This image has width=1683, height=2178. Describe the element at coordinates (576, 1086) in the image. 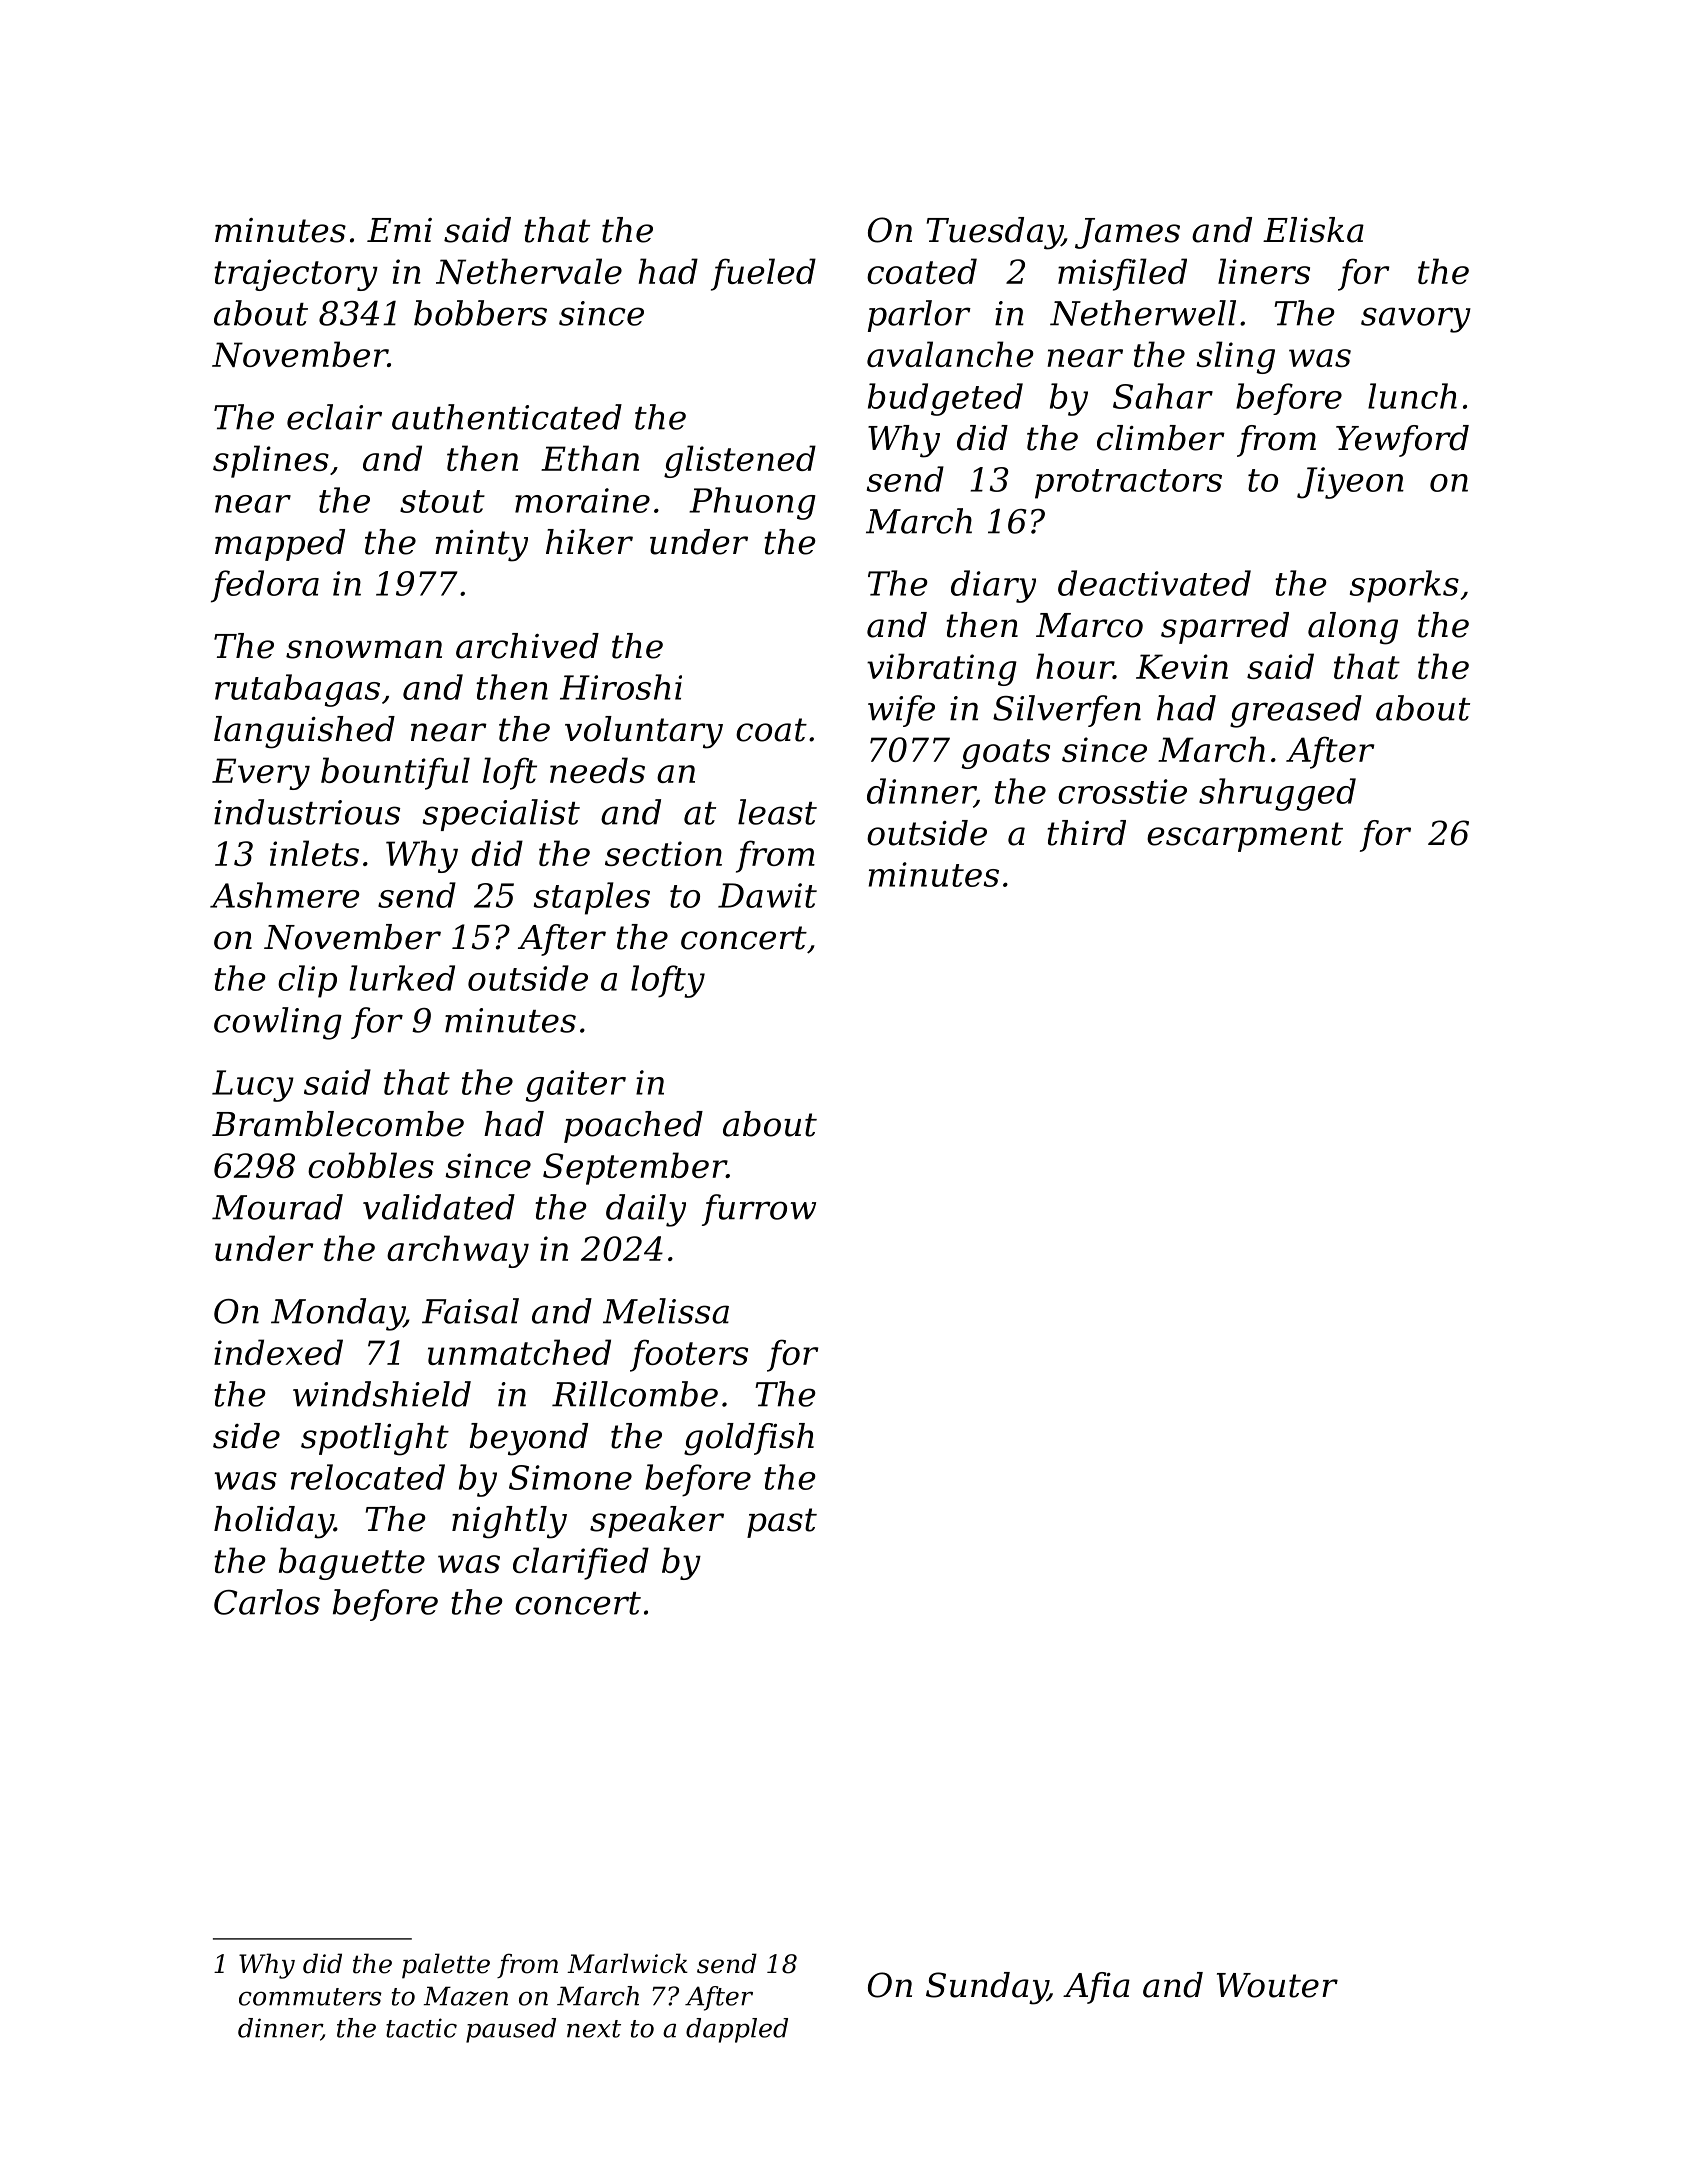

I see `gaiter` at that location.
